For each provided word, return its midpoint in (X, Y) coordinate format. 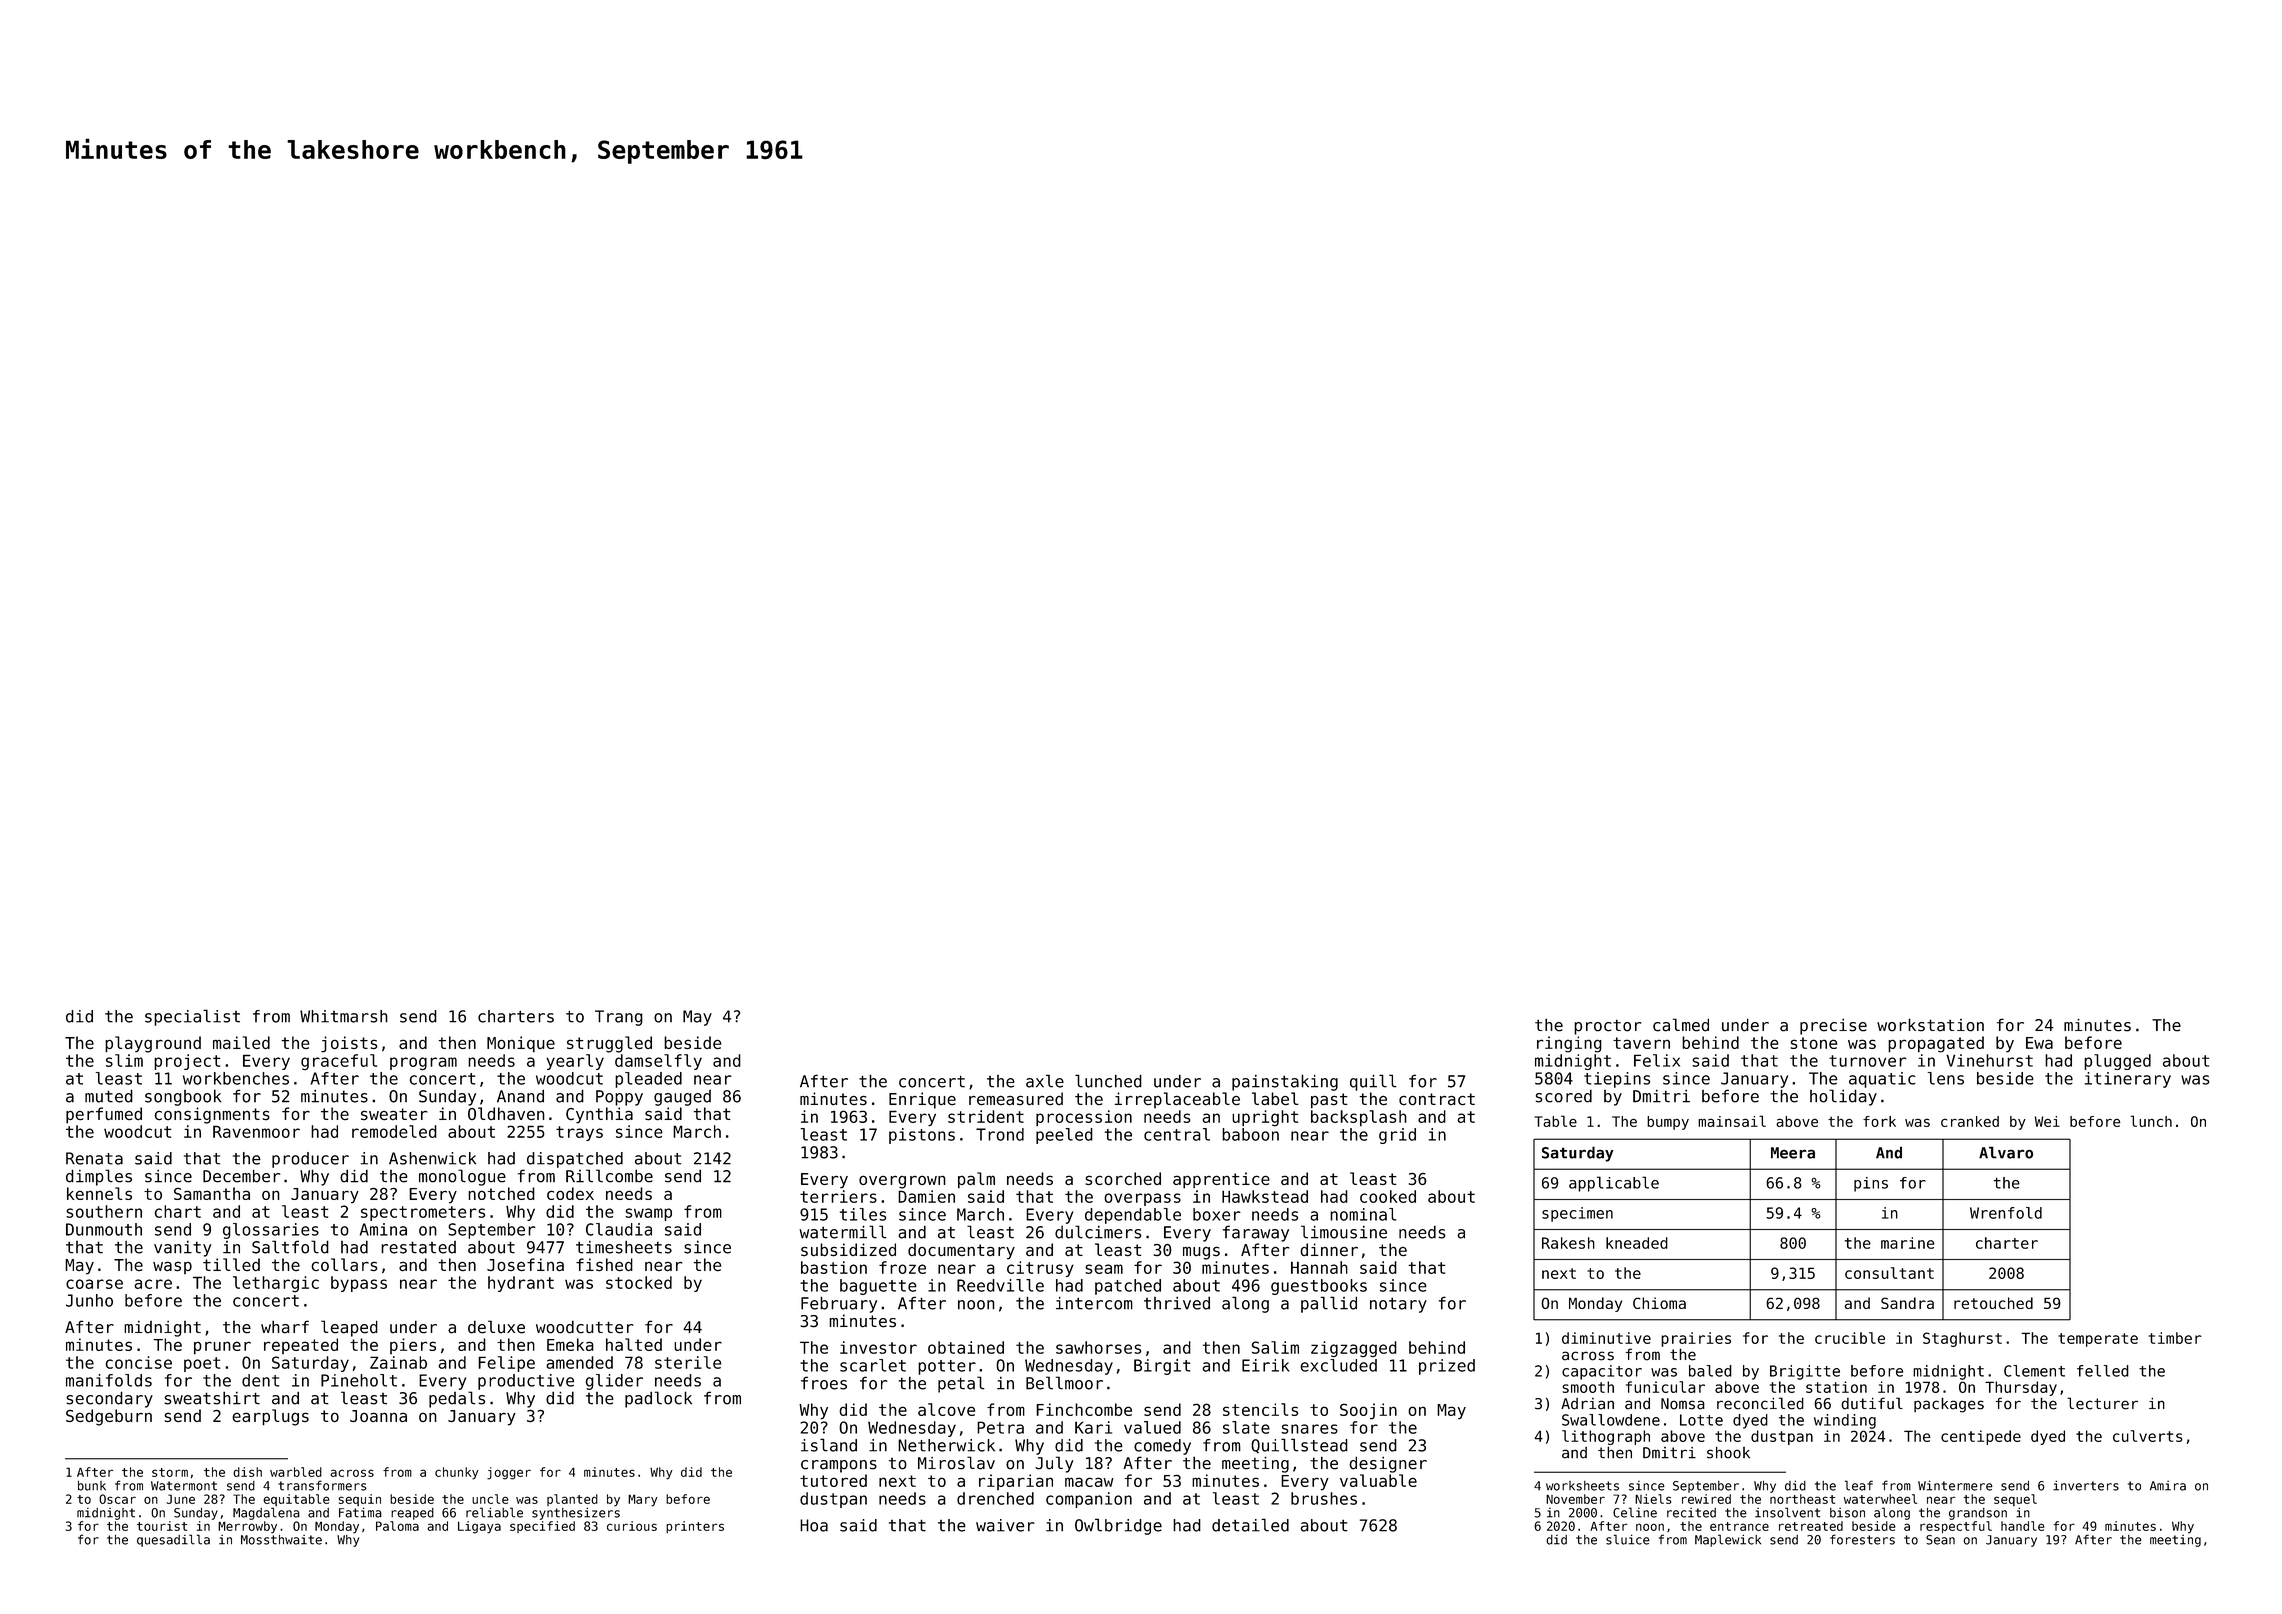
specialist (192, 1017)
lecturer (2102, 1403)
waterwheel (1880, 1499)
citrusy (1040, 1269)
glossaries (271, 1231)
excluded (1338, 1365)
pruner (222, 1348)
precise (1833, 1027)
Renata (94, 1158)
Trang (619, 1018)
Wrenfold (2006, 1213)
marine (1908, 1243)
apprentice (1221, 1180)
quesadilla (173, 1540)
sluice (1628, 1539)
